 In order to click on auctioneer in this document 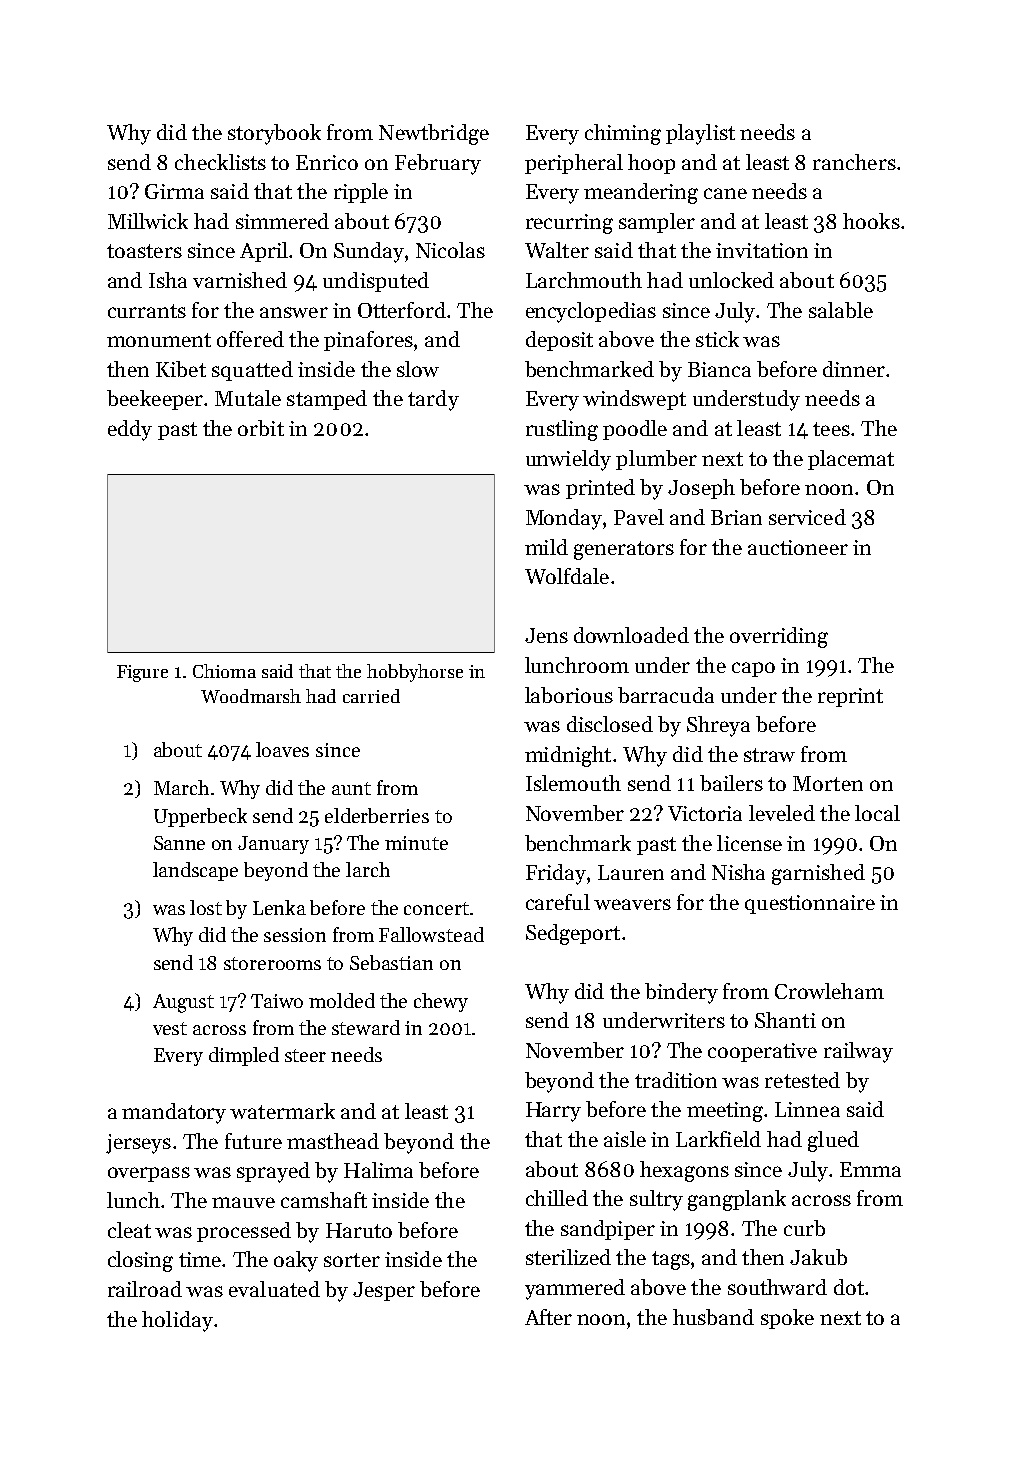, I will do `click(798, 547)`.
